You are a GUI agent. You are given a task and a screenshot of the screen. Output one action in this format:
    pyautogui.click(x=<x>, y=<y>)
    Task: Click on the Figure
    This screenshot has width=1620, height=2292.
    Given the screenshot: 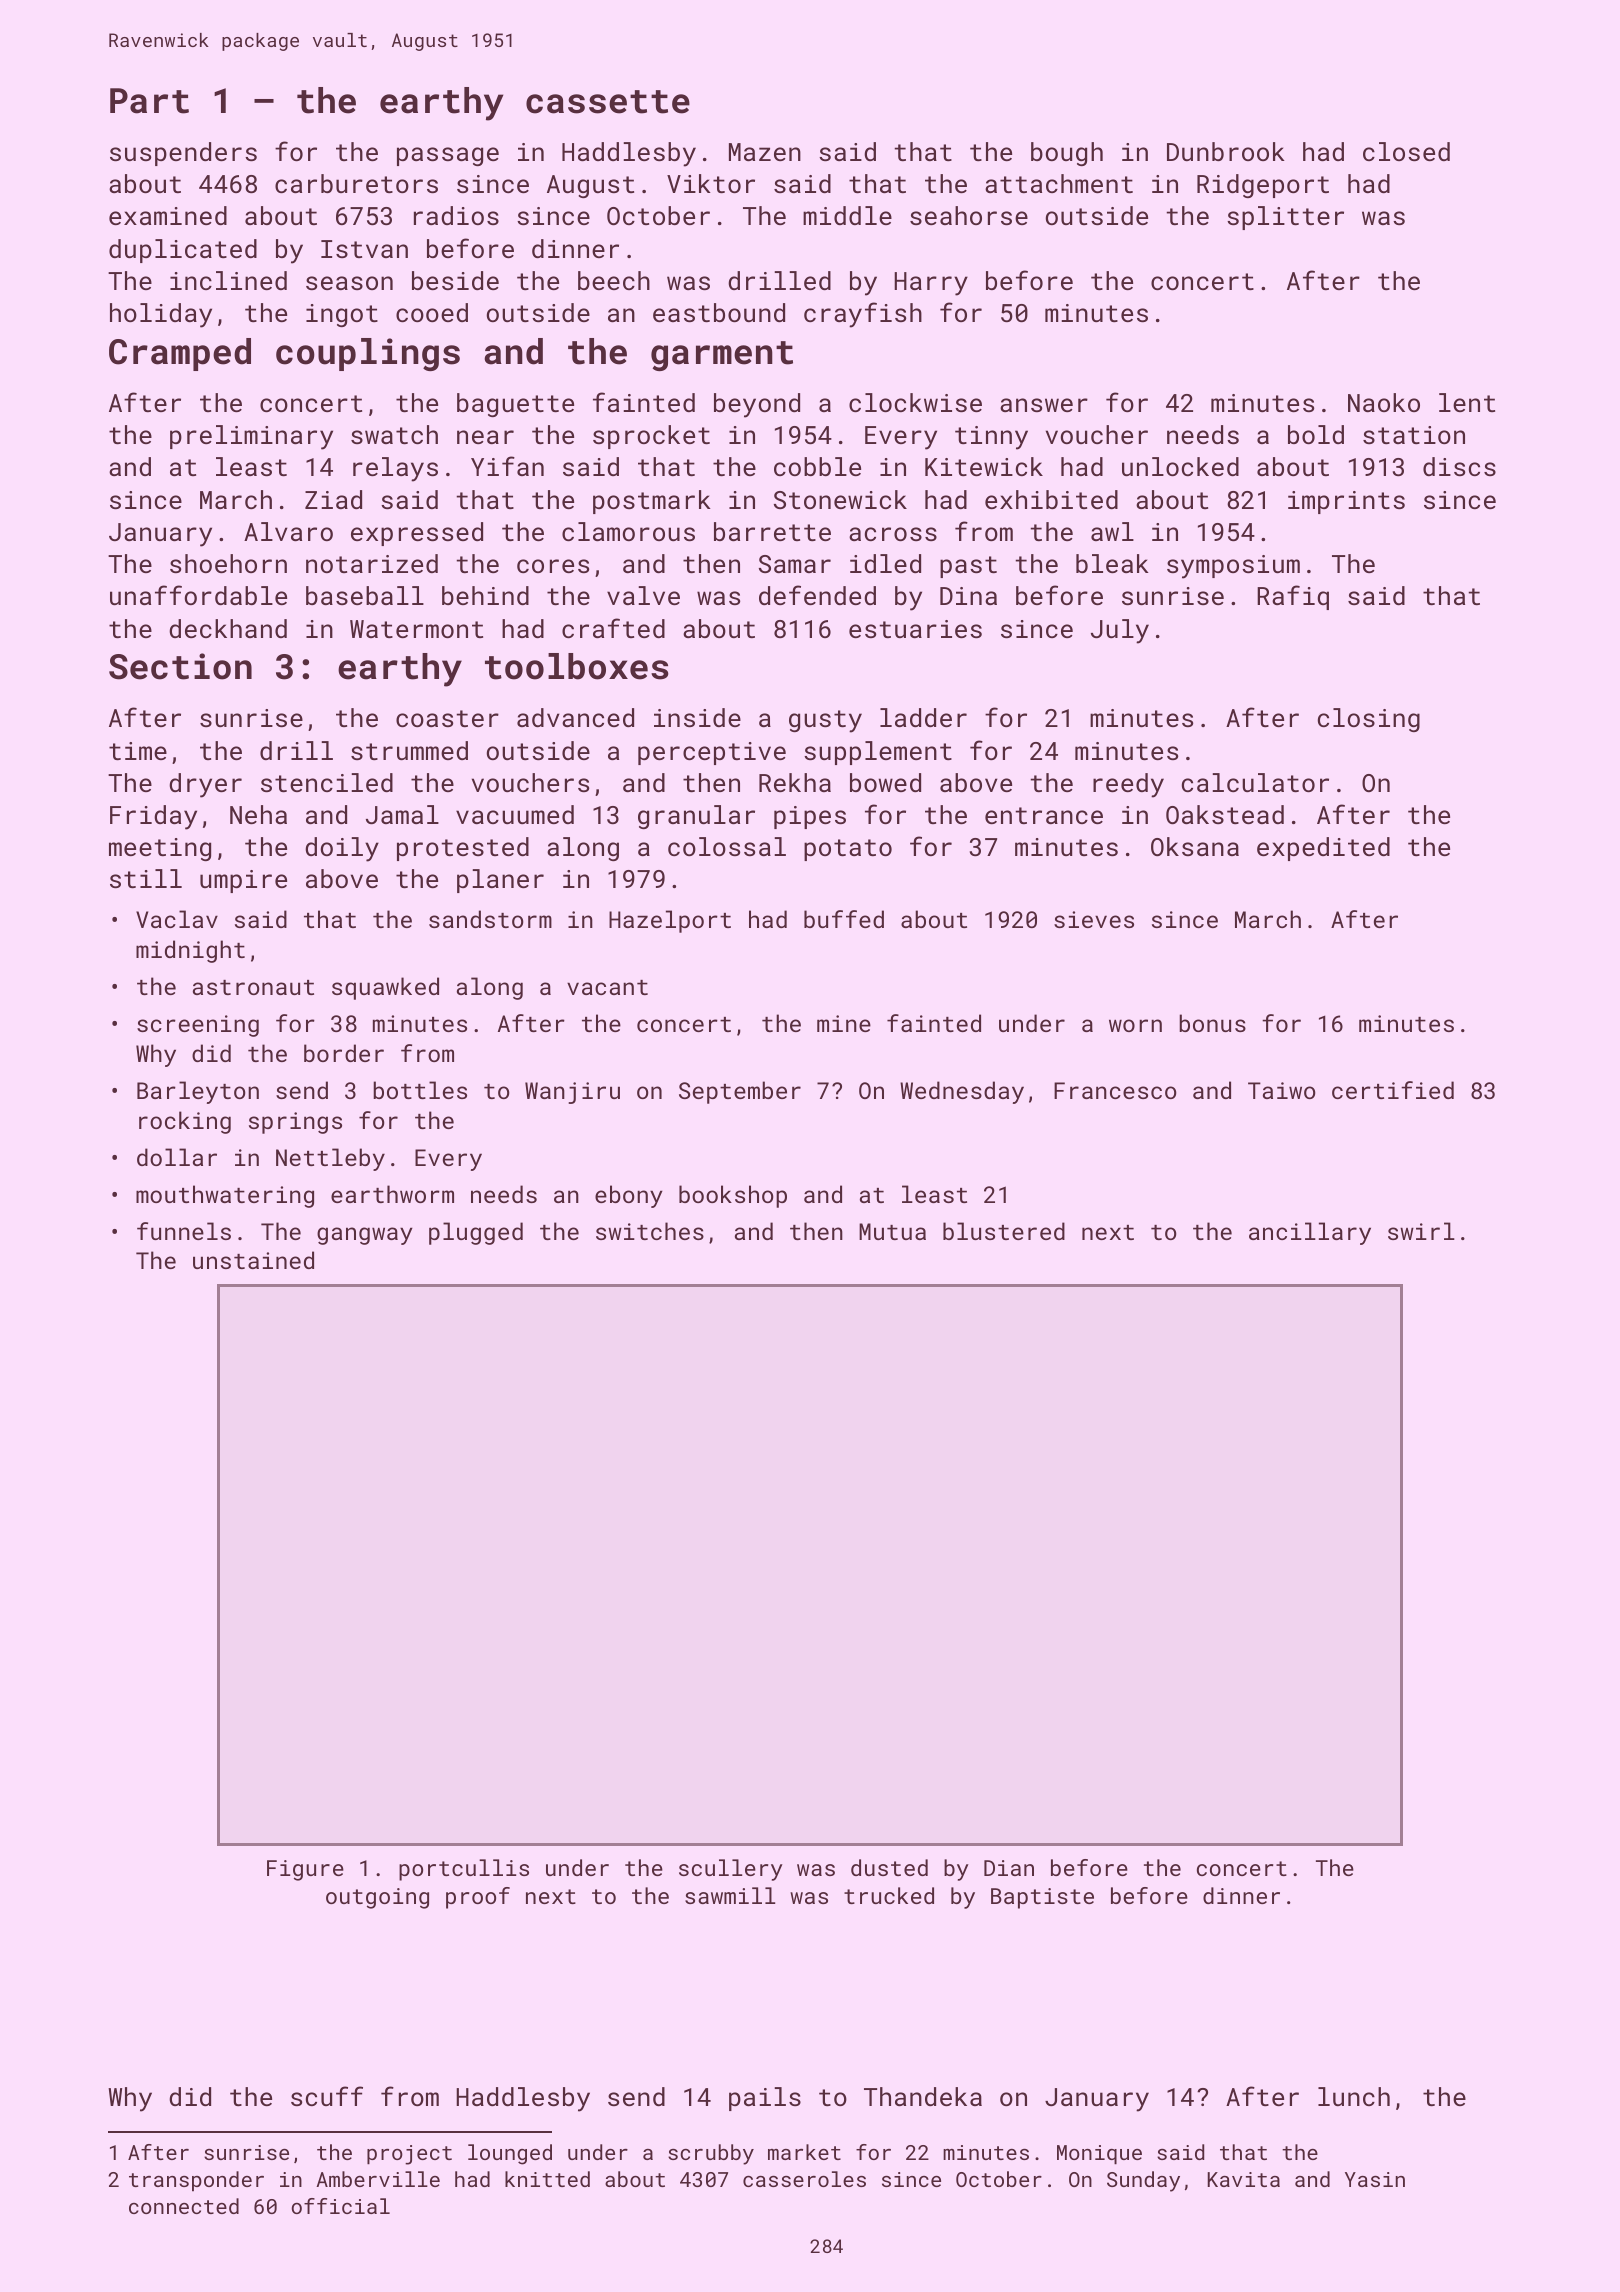 What is the action you would take?
    pyautogui.click(x=305, y=1870)
